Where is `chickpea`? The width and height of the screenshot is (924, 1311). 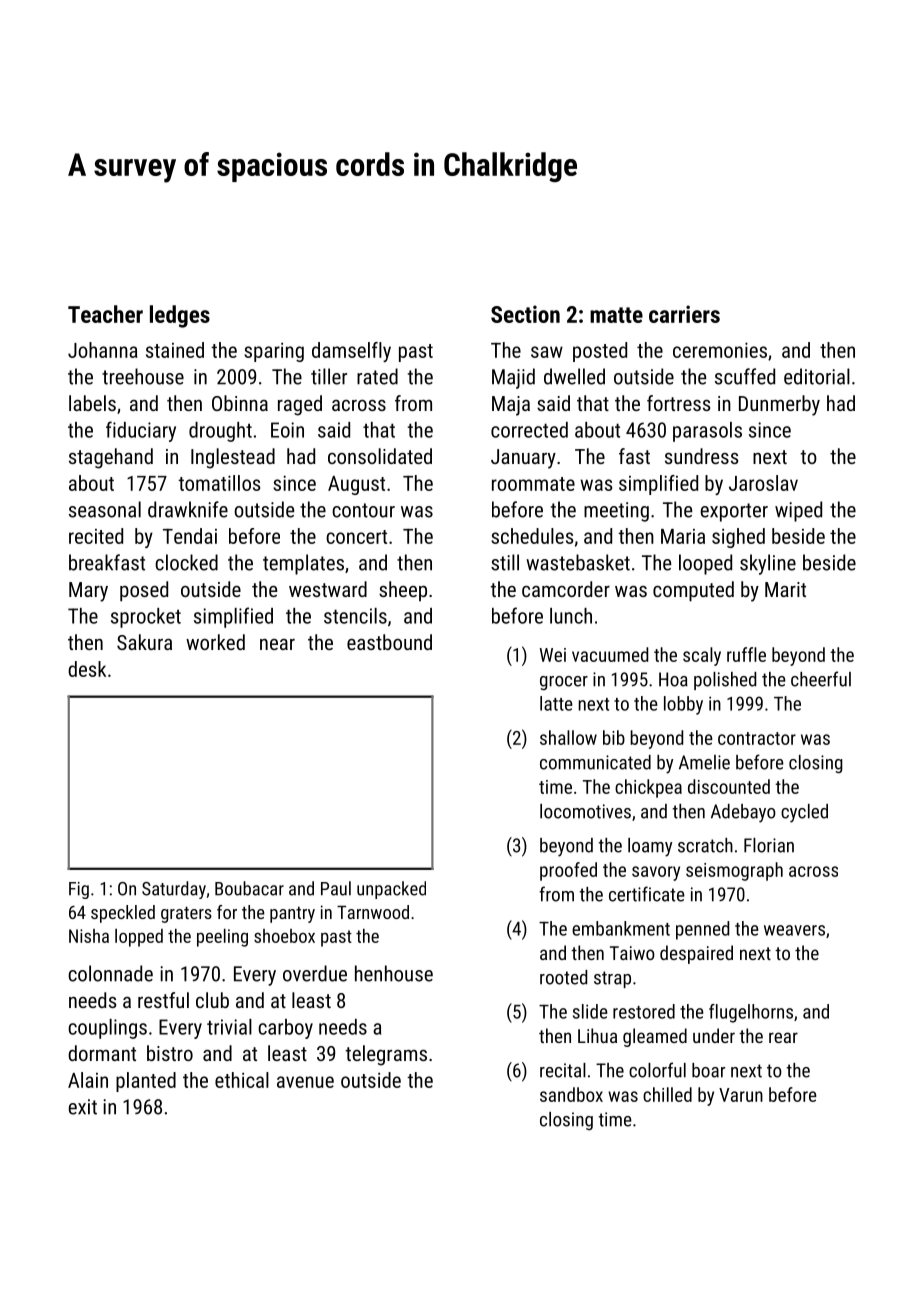 chickpea is located at coordinates (648, 788).
